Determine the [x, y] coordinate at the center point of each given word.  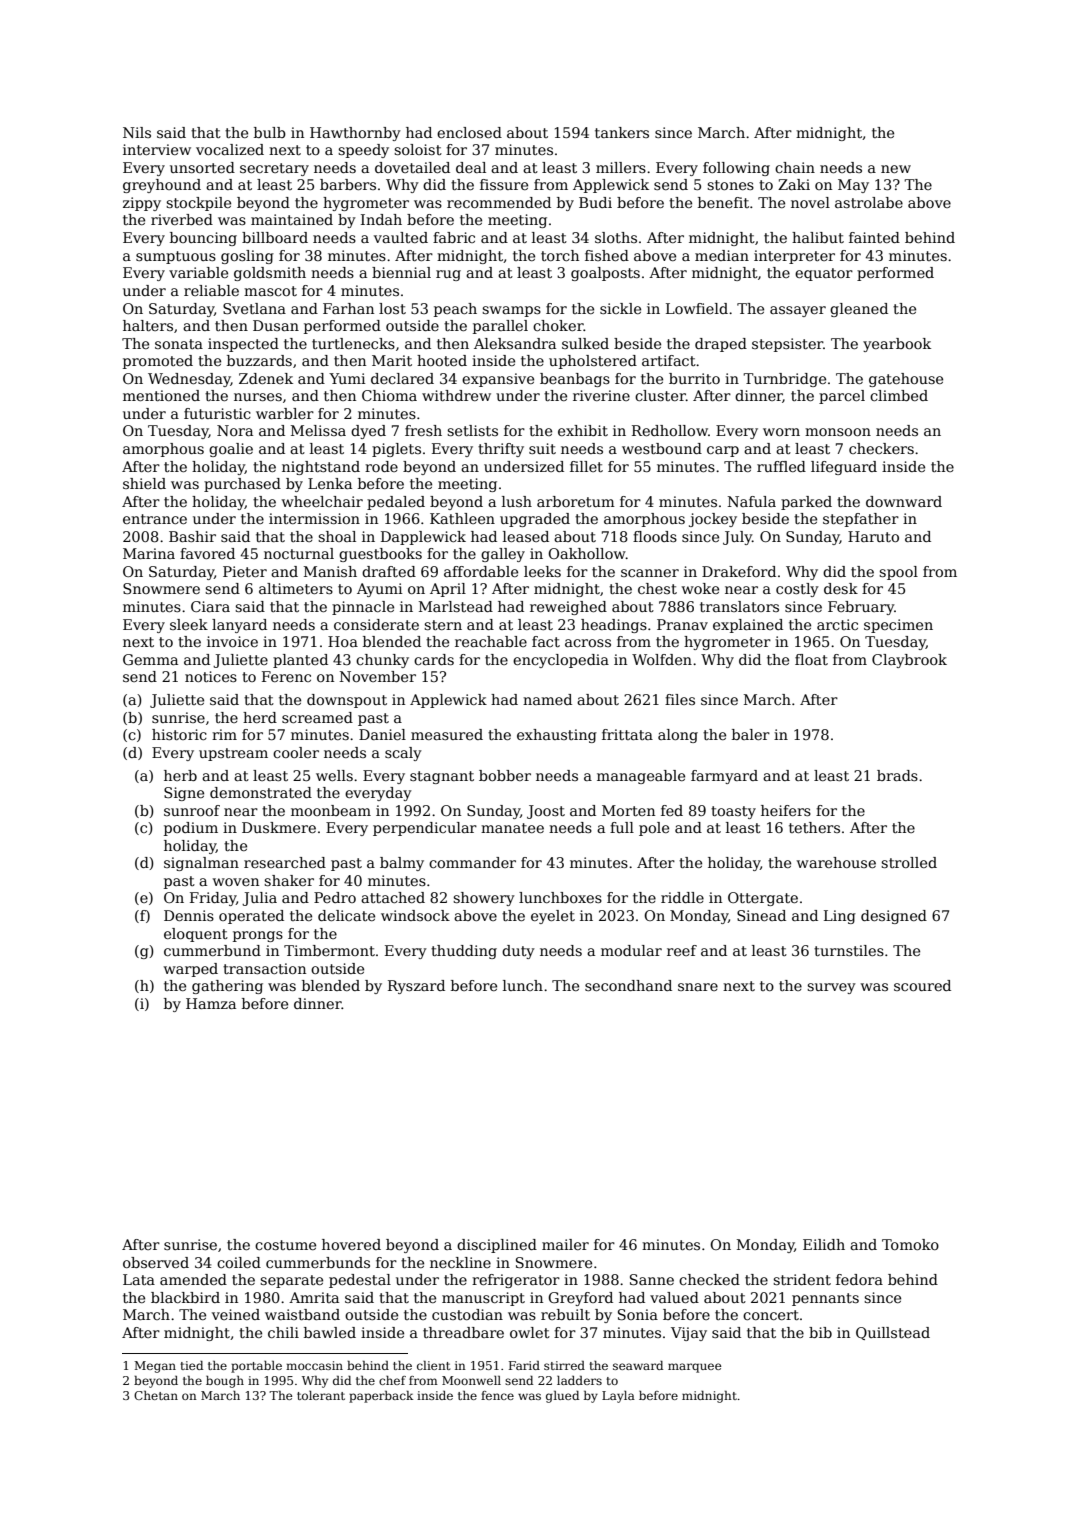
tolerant [321, 1395]
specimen [898, 626]
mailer [565, 1244]
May [853, 186]
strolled [909, 862]
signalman [201, 864]
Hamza [211, 1003]
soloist [418, 149]
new [896, 169]
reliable [211, 290]
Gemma [150, 659]
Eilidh [824, 1244]
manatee [512, 828]
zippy [142, 204]
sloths [616, 237]
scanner [650, 573]
